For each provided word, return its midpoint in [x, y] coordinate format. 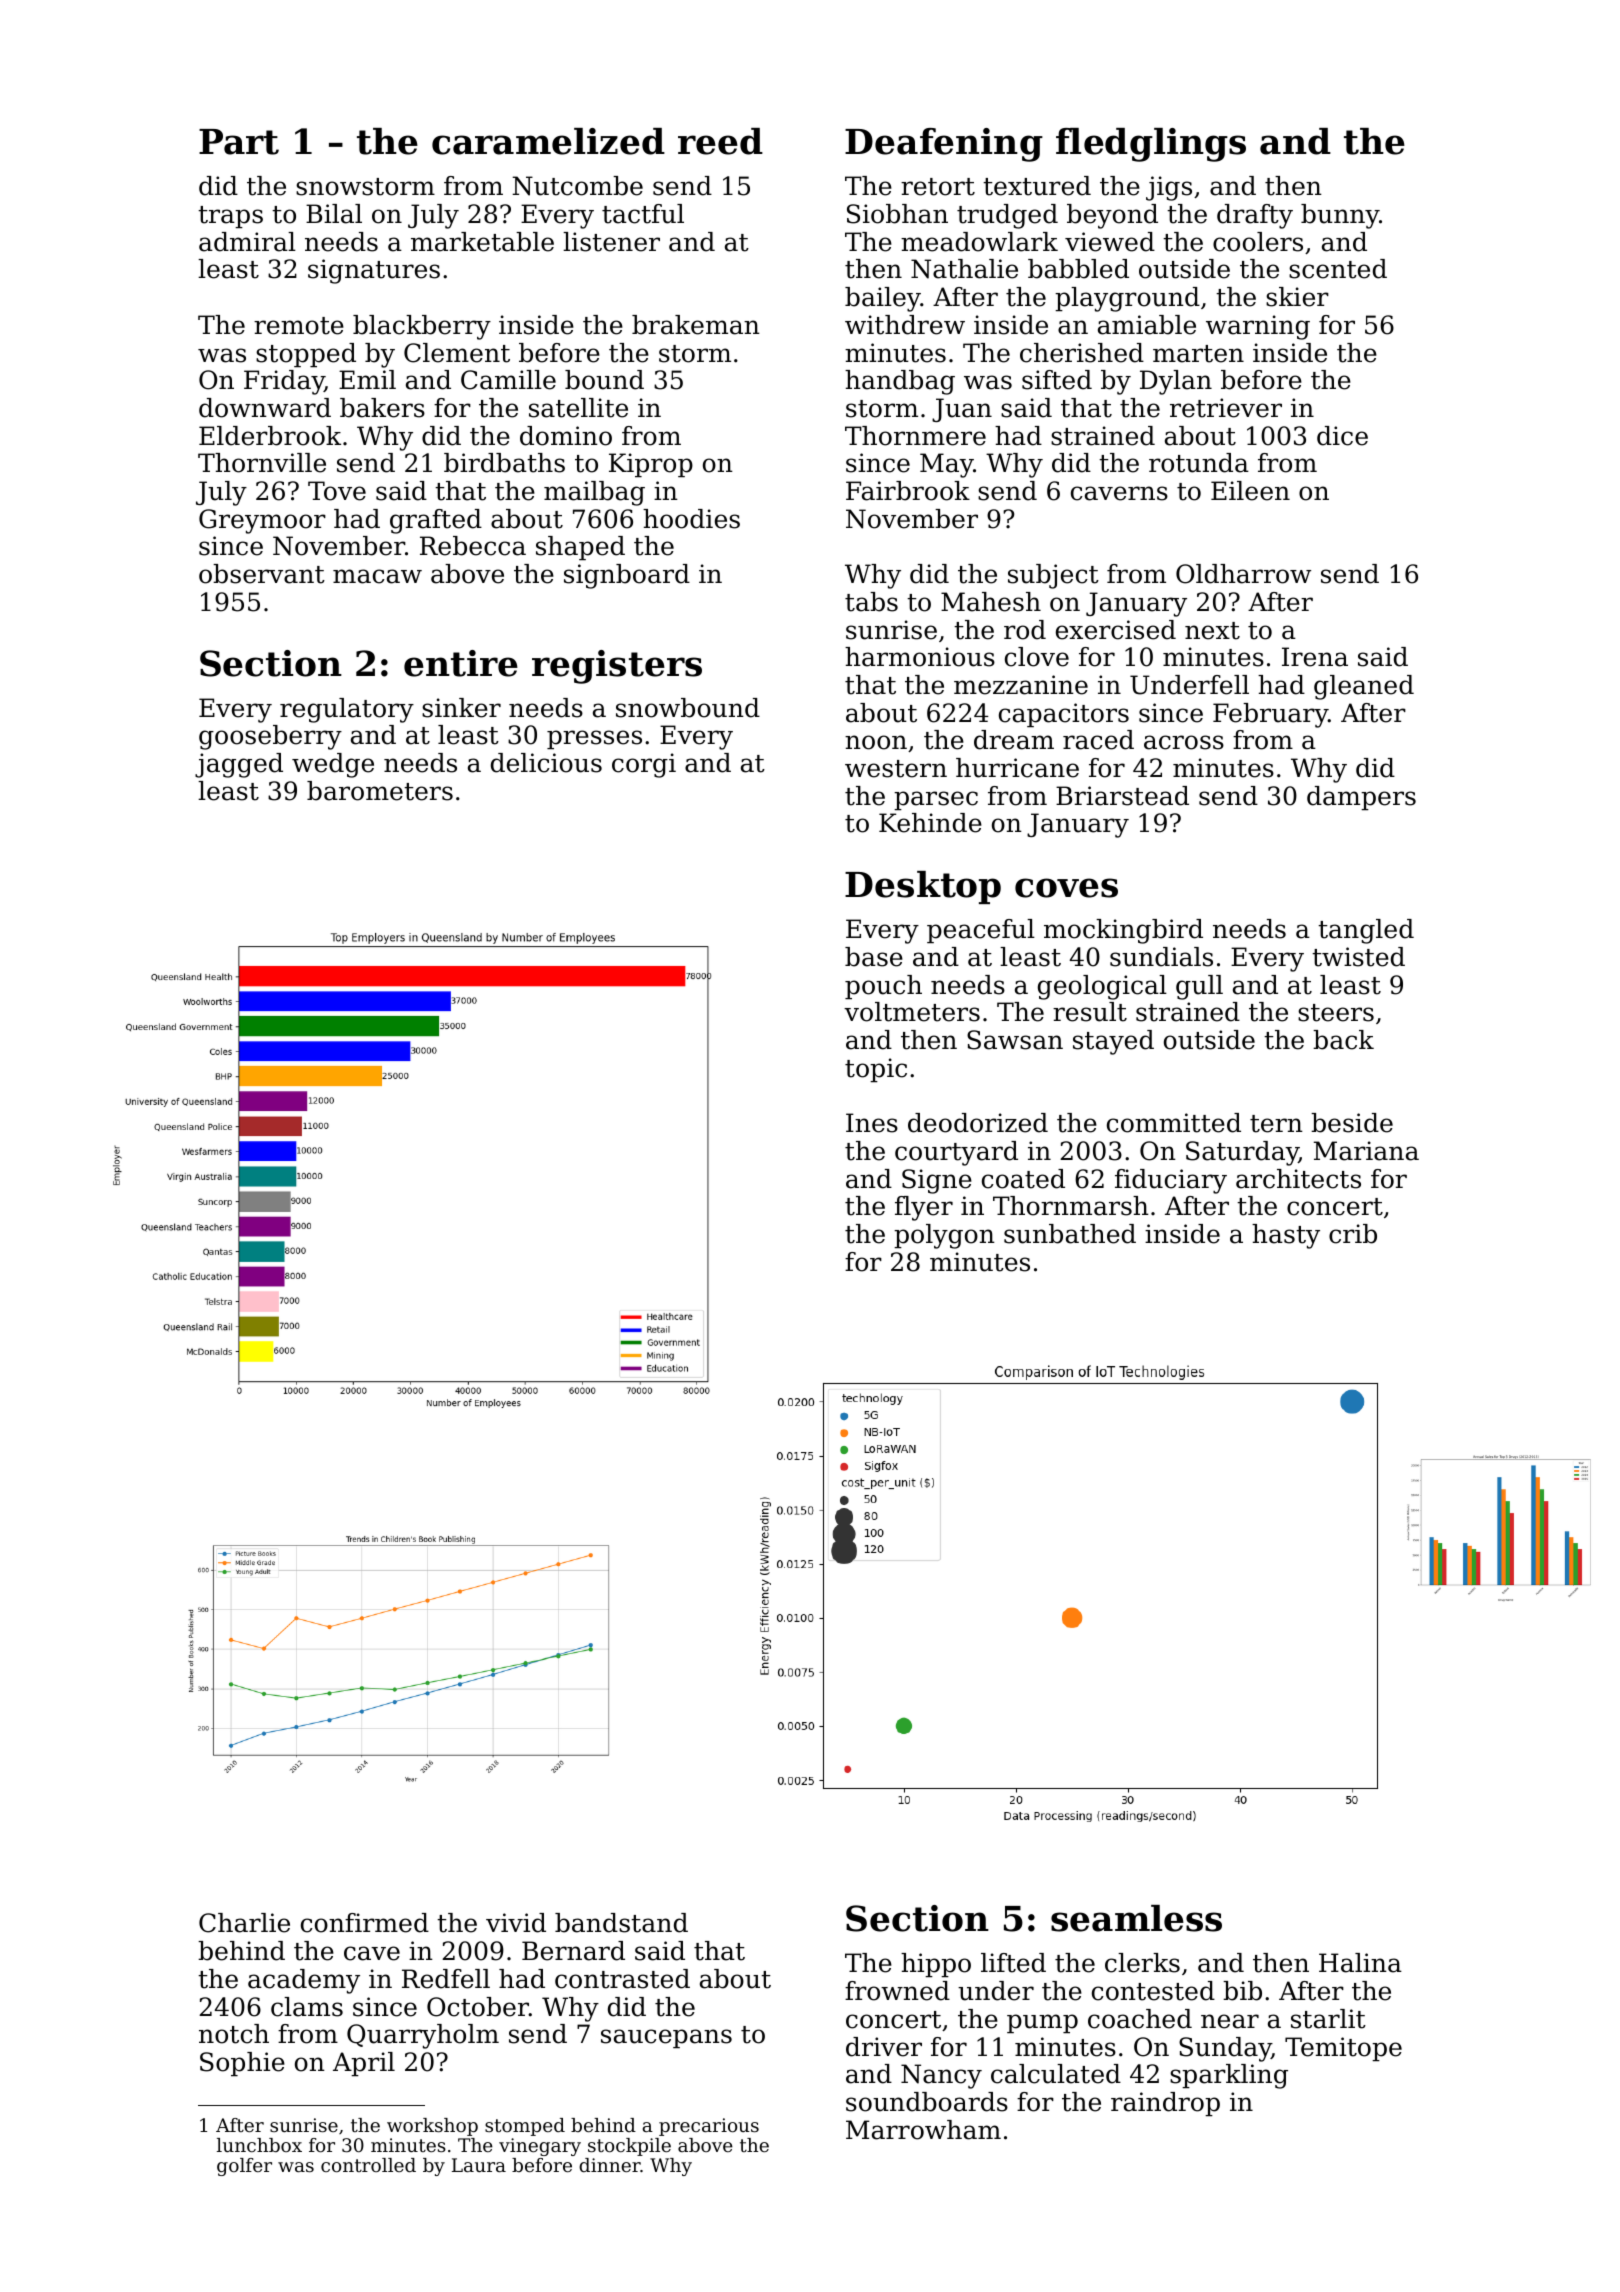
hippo [936, 1965]
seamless [1136, 1918]
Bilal [334, 214]
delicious [546, 763]
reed [720, 141]
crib [1353, 1234]
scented [1338, 269]
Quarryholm [423, 2036]
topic [876, 1070]
